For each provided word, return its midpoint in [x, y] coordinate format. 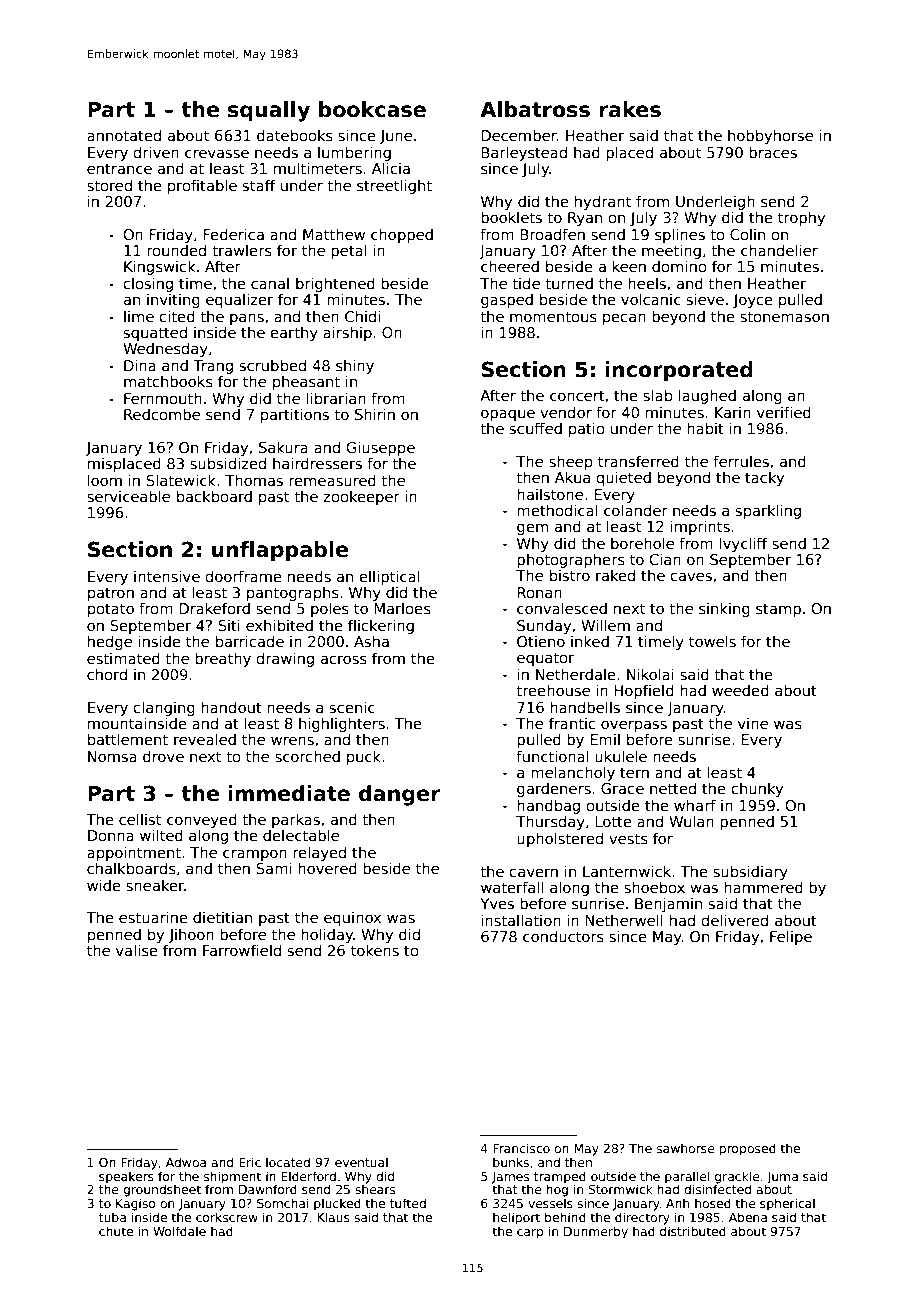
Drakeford [214, 608]
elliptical [389, 577]
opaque [508, 415]
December [519, 135]
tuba [112, 1217]
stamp [778, 610]
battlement [128, 739]
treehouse [553, 690]
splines [680, 235]
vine [753, 723]
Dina [140, 365]
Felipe [791, 937]
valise [137, 950]
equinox [352, 919]
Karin [733, 412]
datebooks [295, 135]
